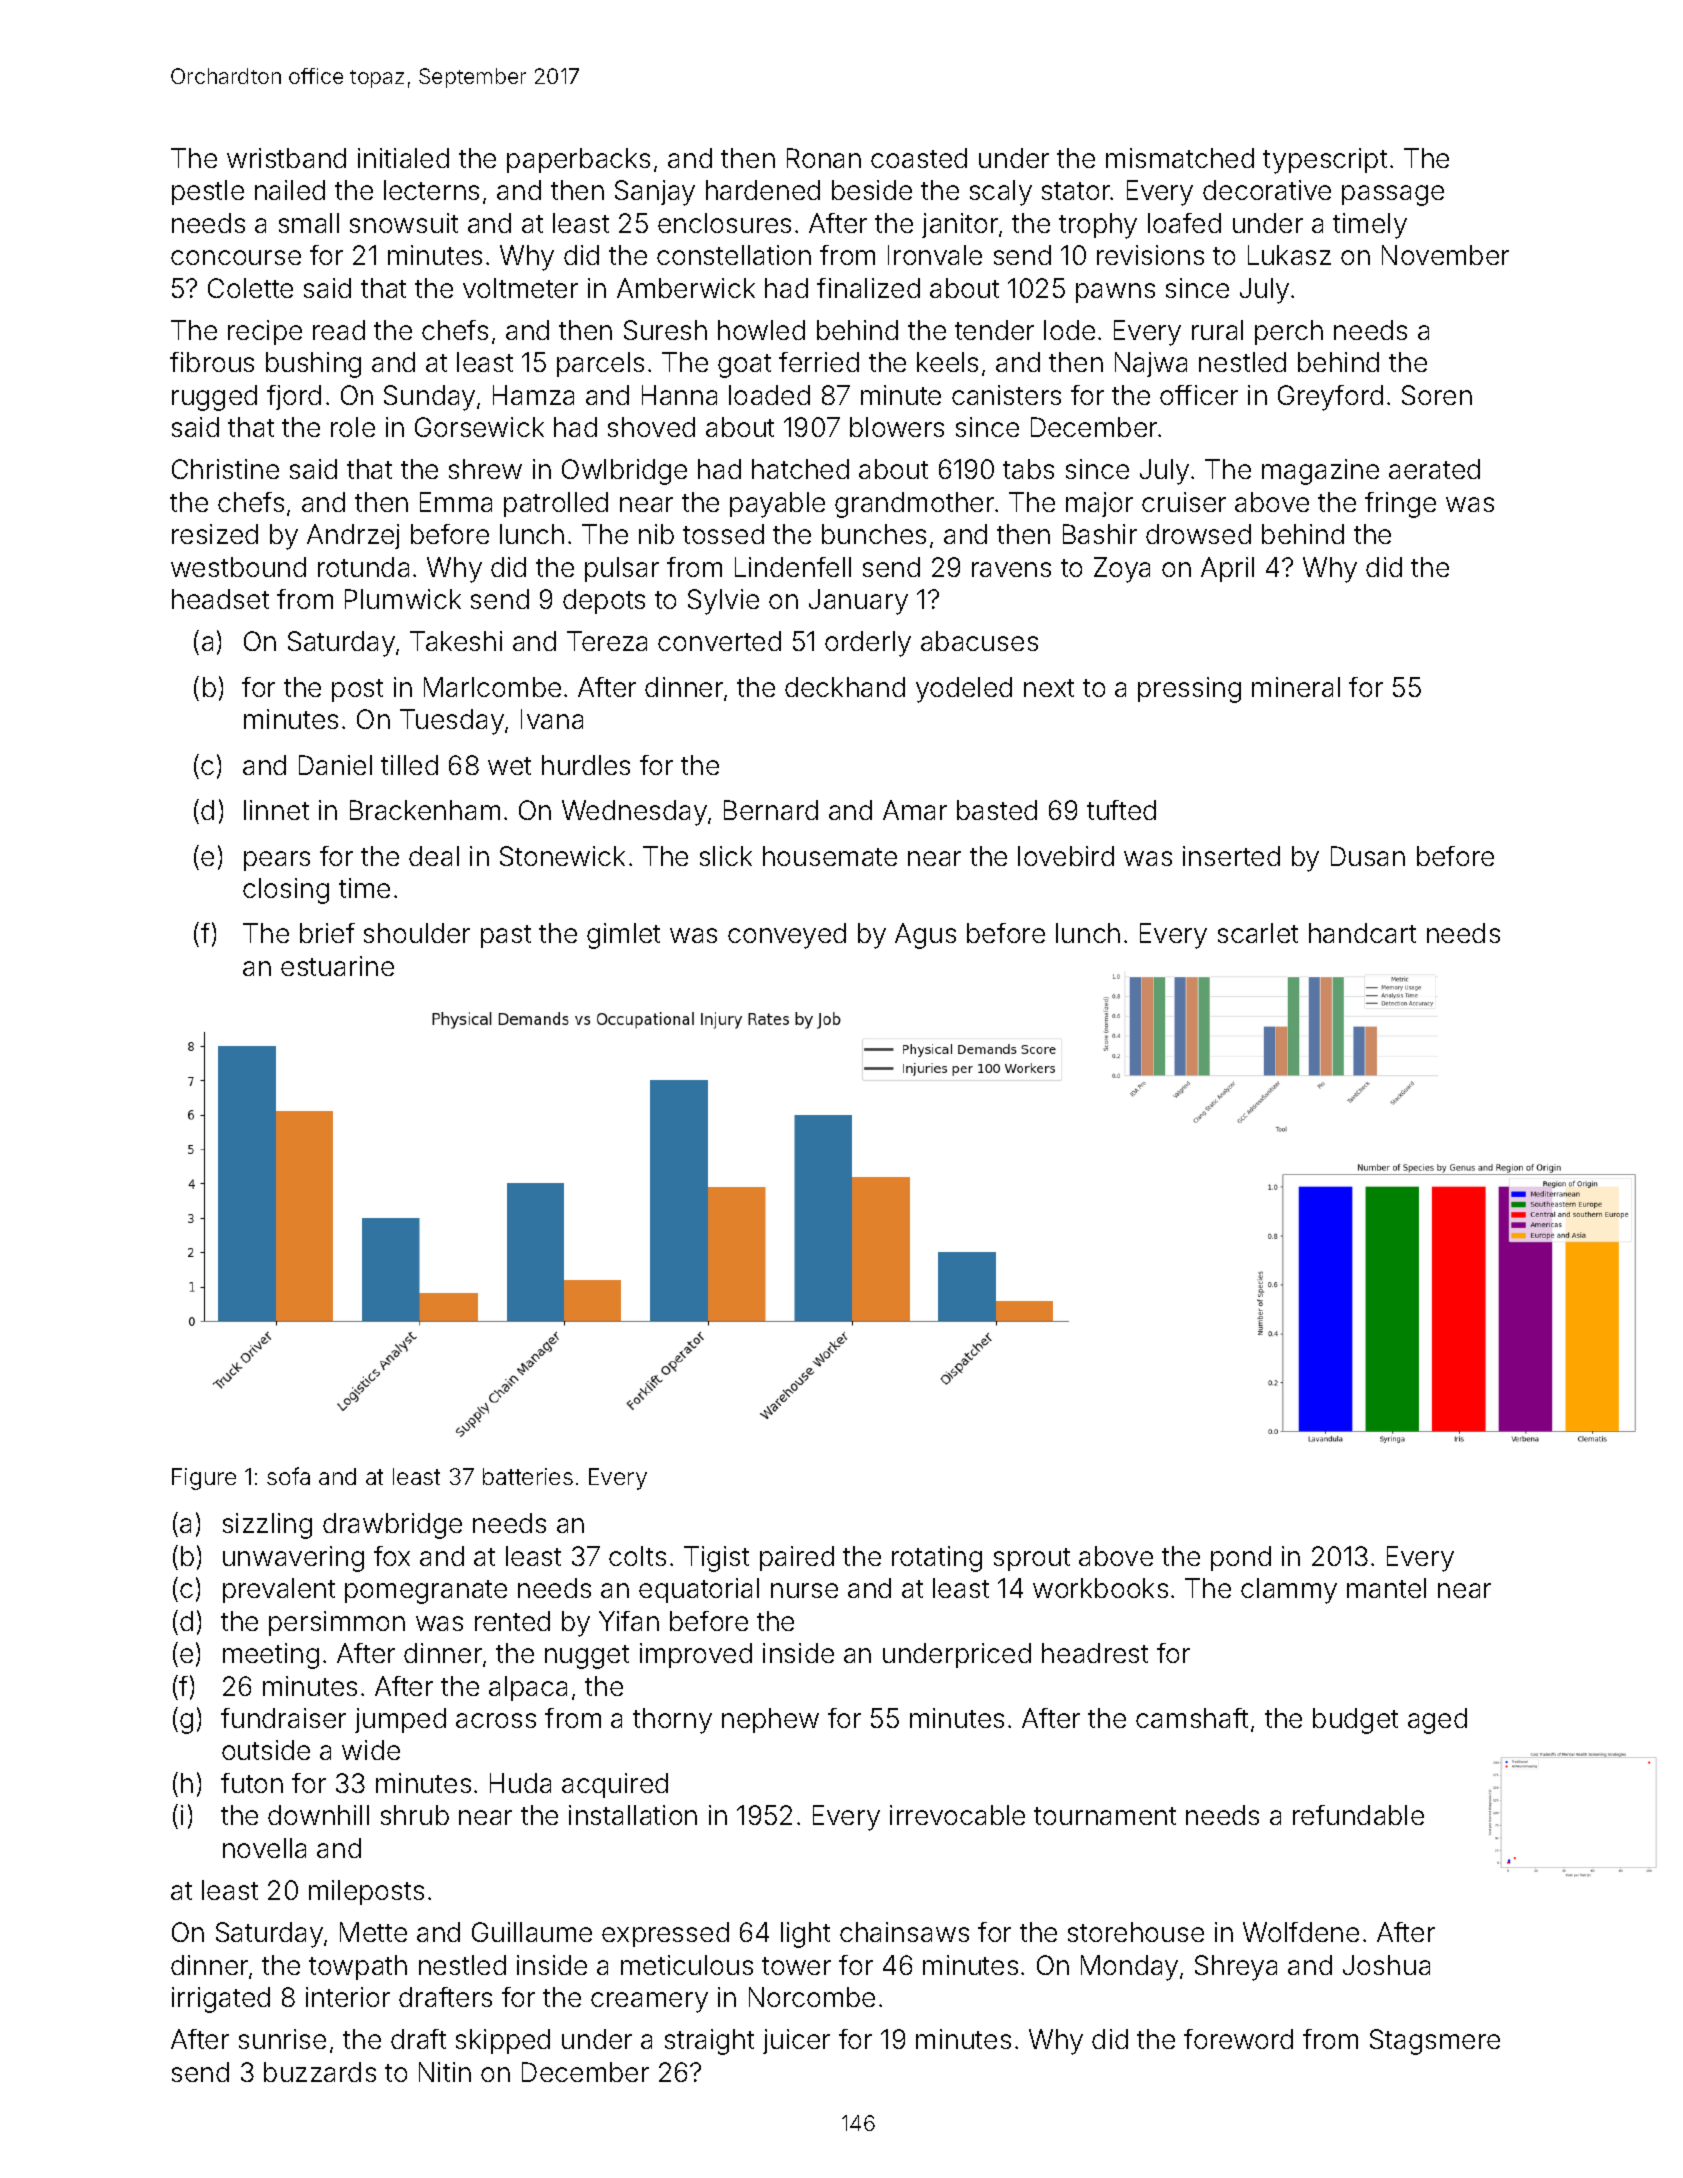  I want to click on Nitin, so click(445, 2072).
